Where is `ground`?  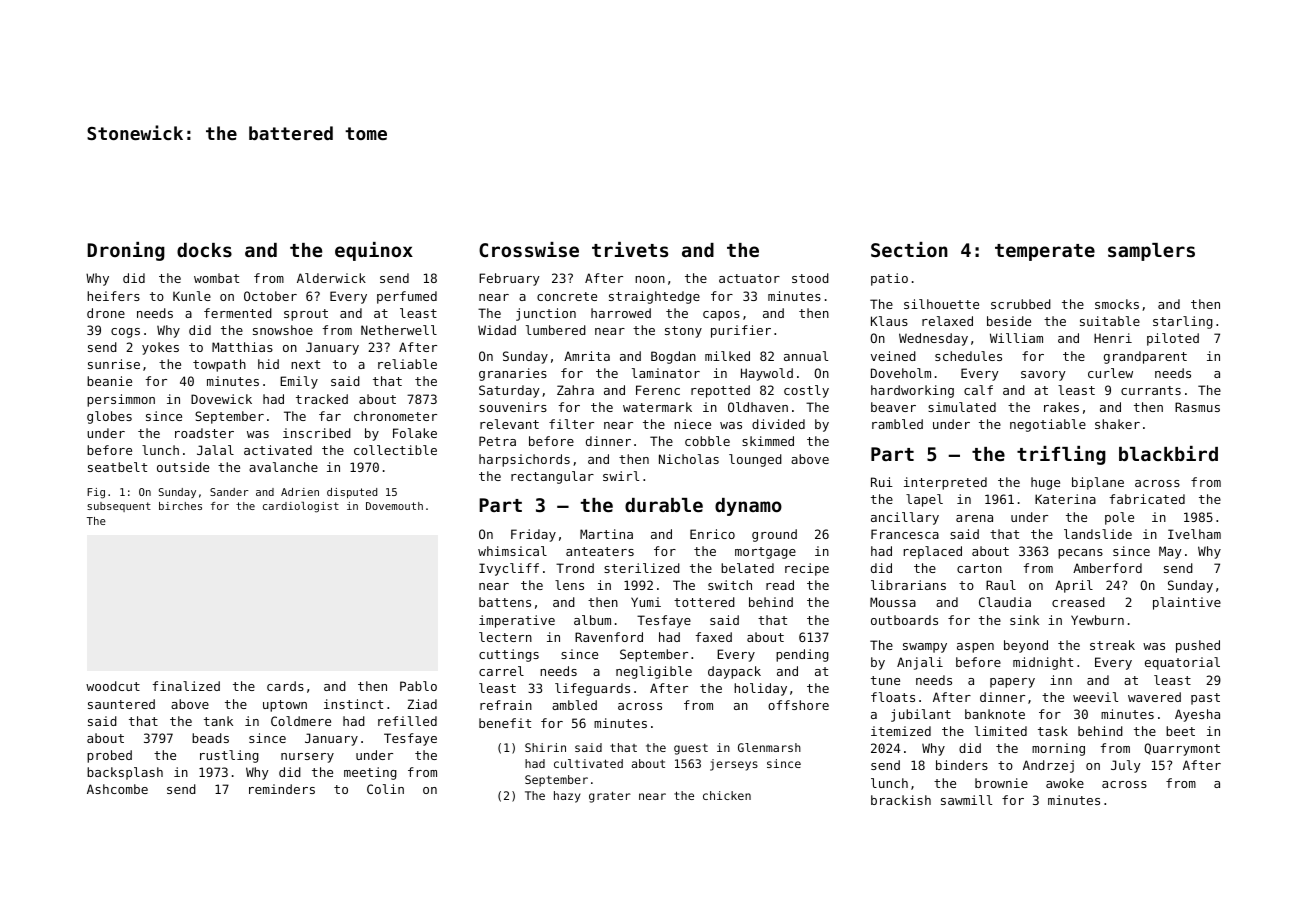
ground is located at coordinates (774, 535).
